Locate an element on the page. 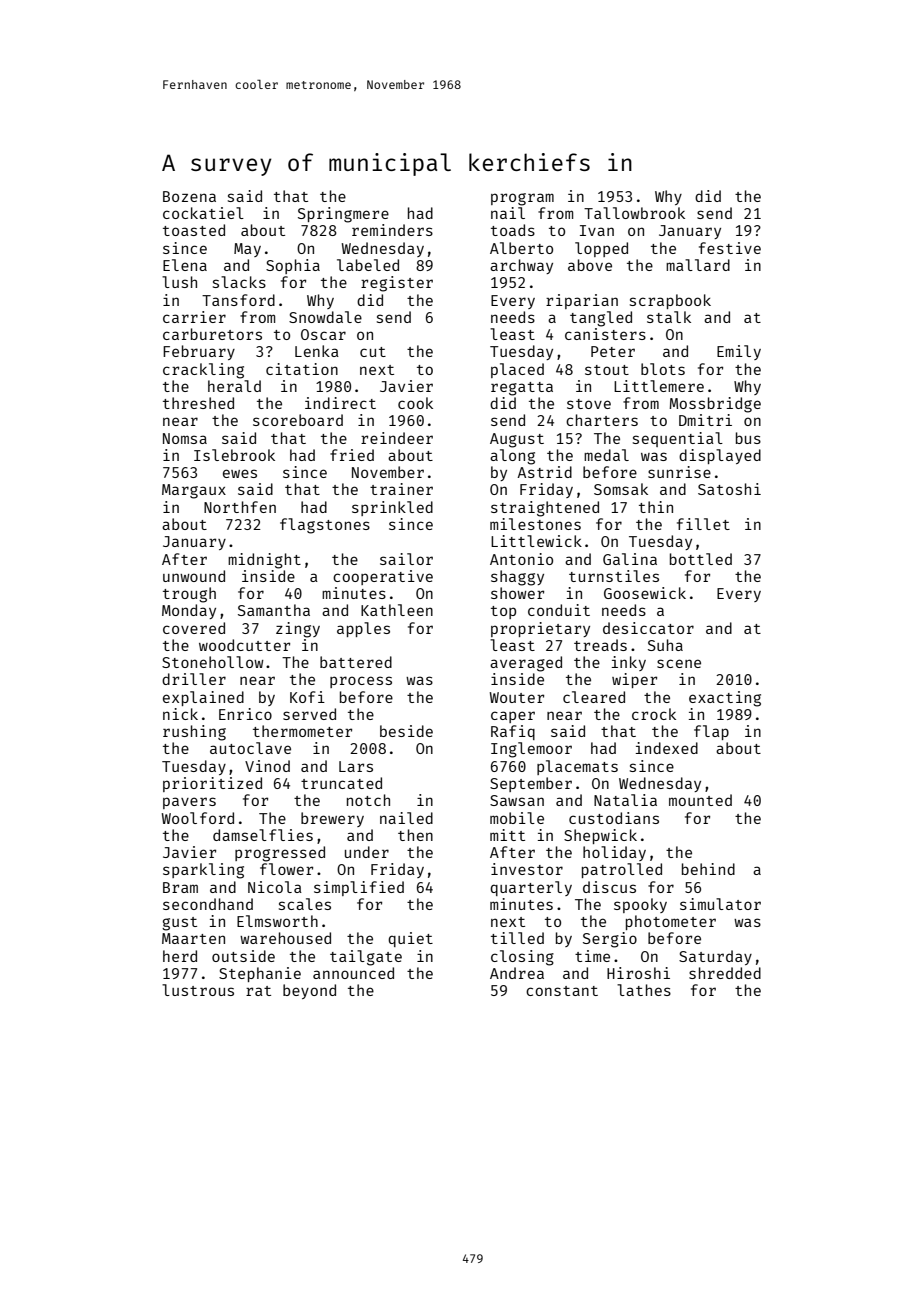 The width and height of the document is (924, 1311). beyond is located at coordinates (309, 991).
